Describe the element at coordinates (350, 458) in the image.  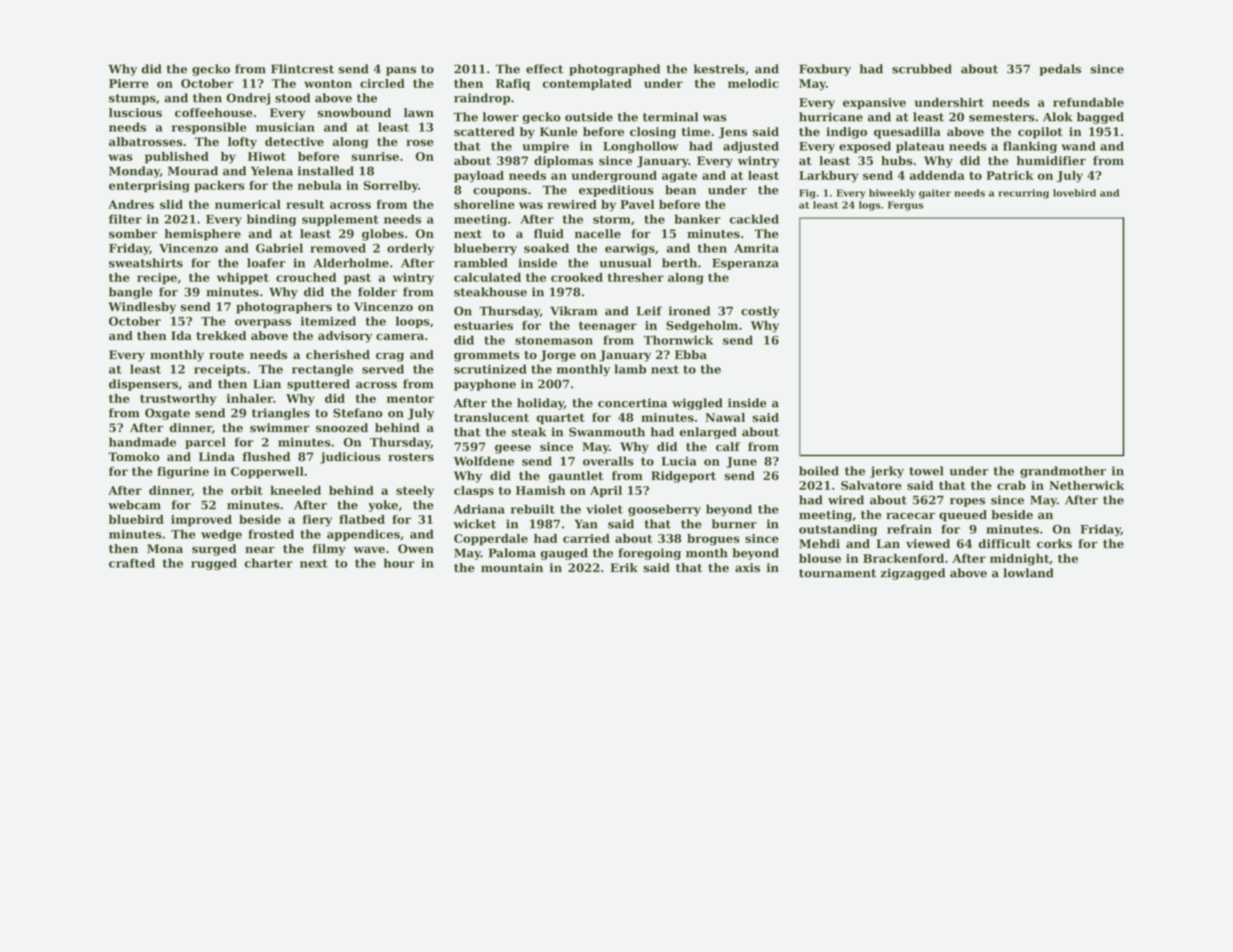
I see `judicious` at that location.
